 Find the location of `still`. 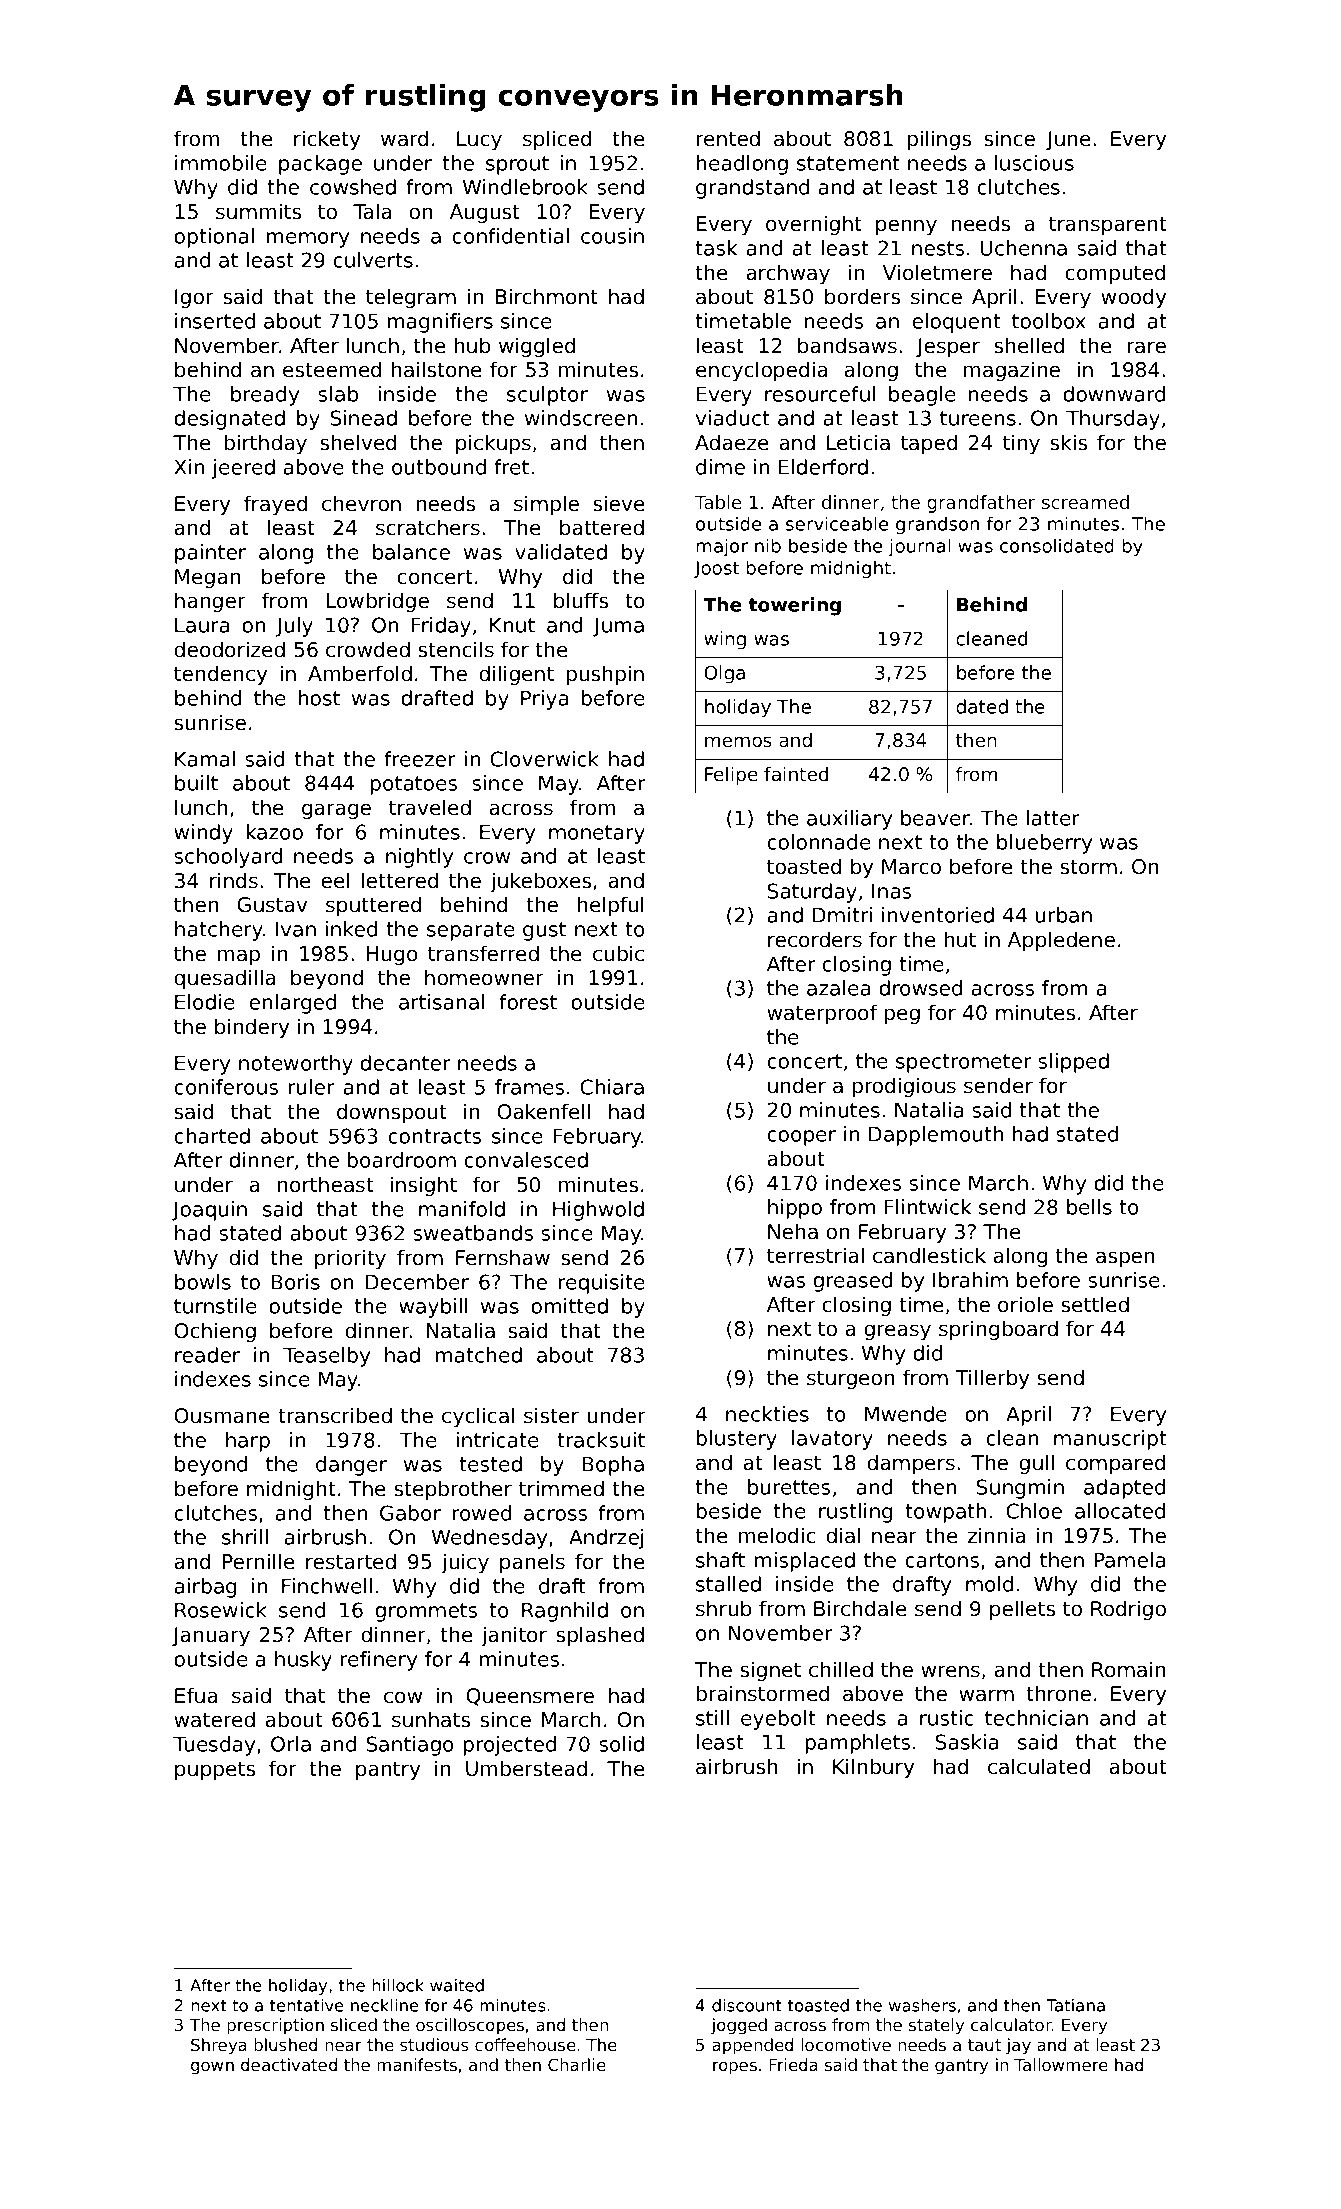

still is located at coordinates (712, 1718).
